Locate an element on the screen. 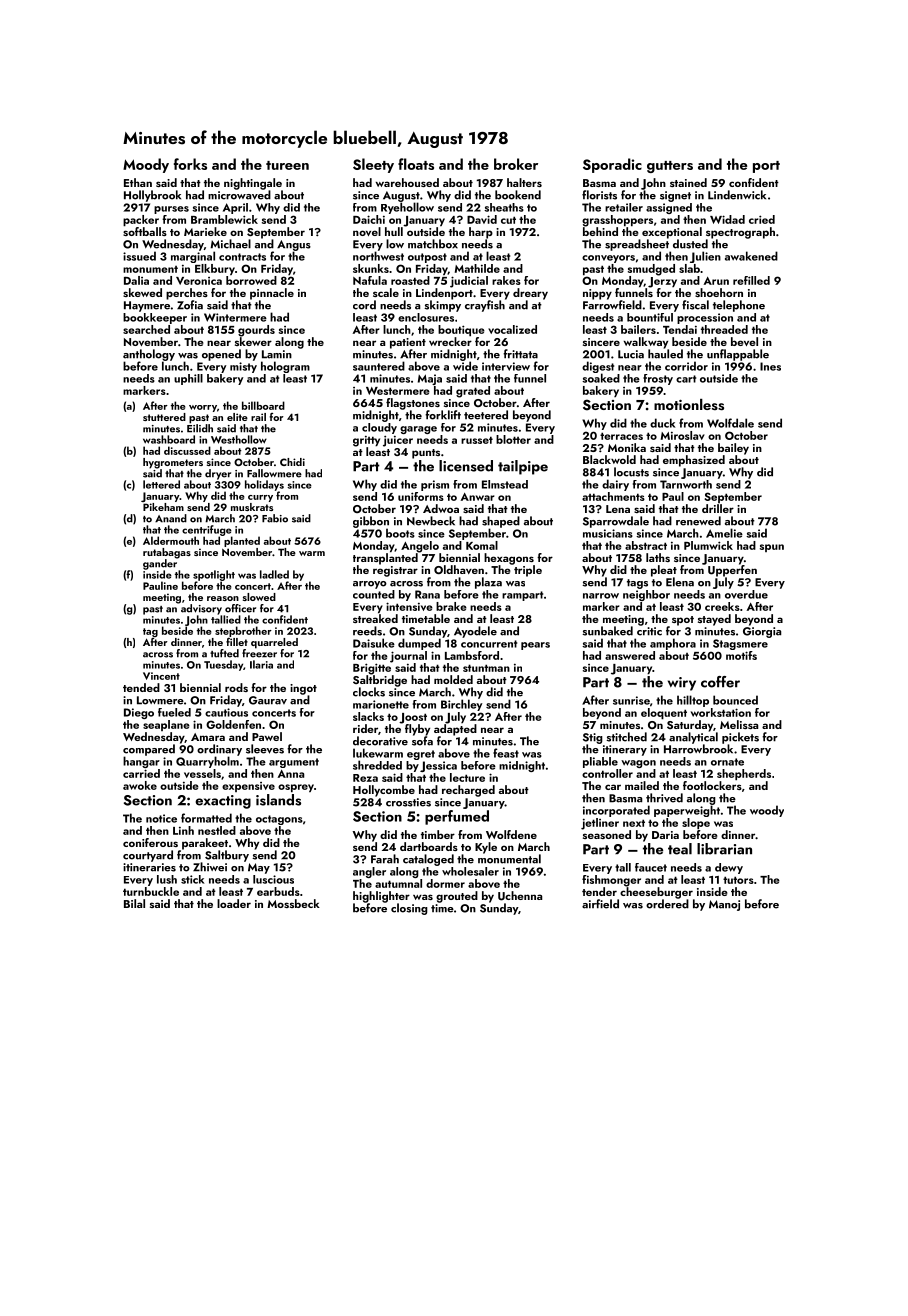 Image resolution: width=908 pixels, height=1316 pixels. gutters is located at coordinates (670, 167).
